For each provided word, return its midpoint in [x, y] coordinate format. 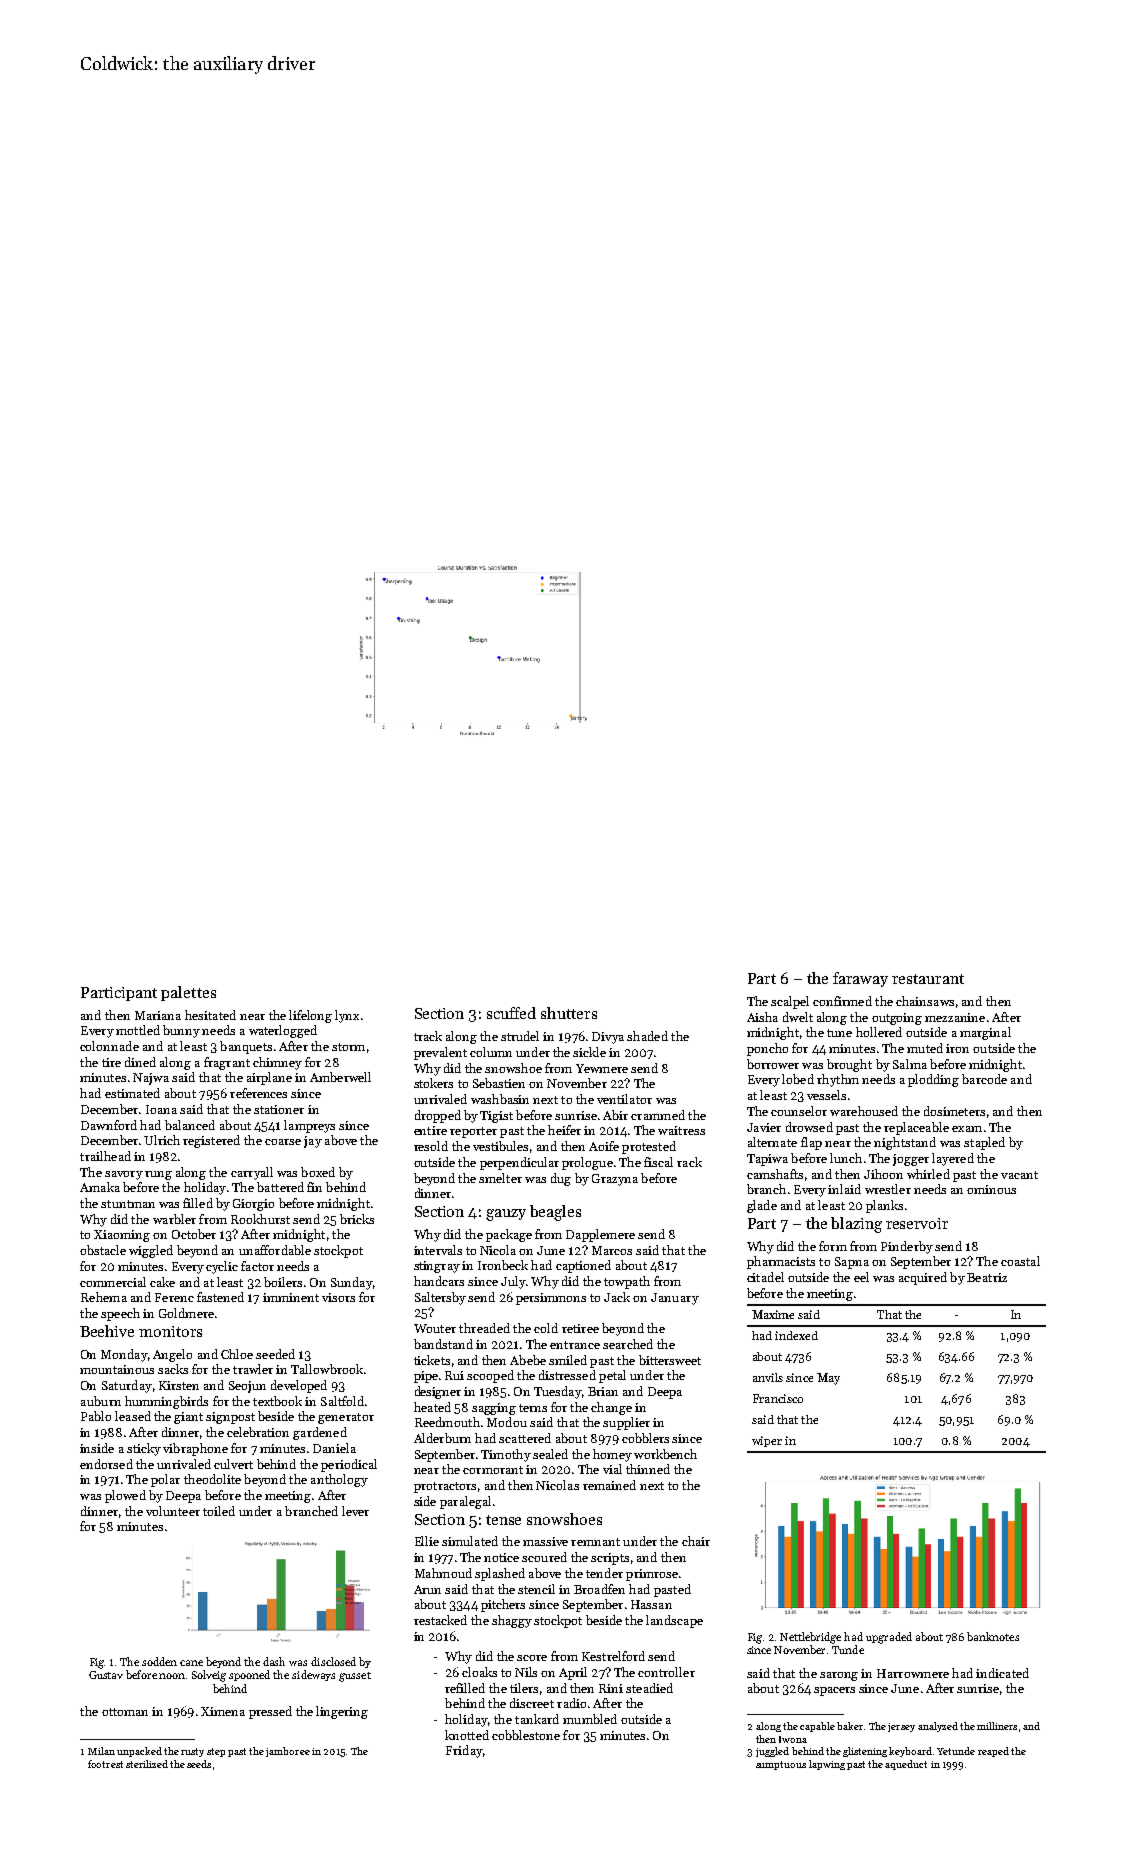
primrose [652, 1575]
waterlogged [283, 1031]
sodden [159, 1661]
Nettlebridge [810, 1638]
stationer [279, 1109]
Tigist [496, 1117]
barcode [984, 1079]
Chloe [237, 1354]
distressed [567, 1375]
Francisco [778, 1398]
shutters [569, 1013]
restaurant [928, 979]
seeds [199, 1764]
